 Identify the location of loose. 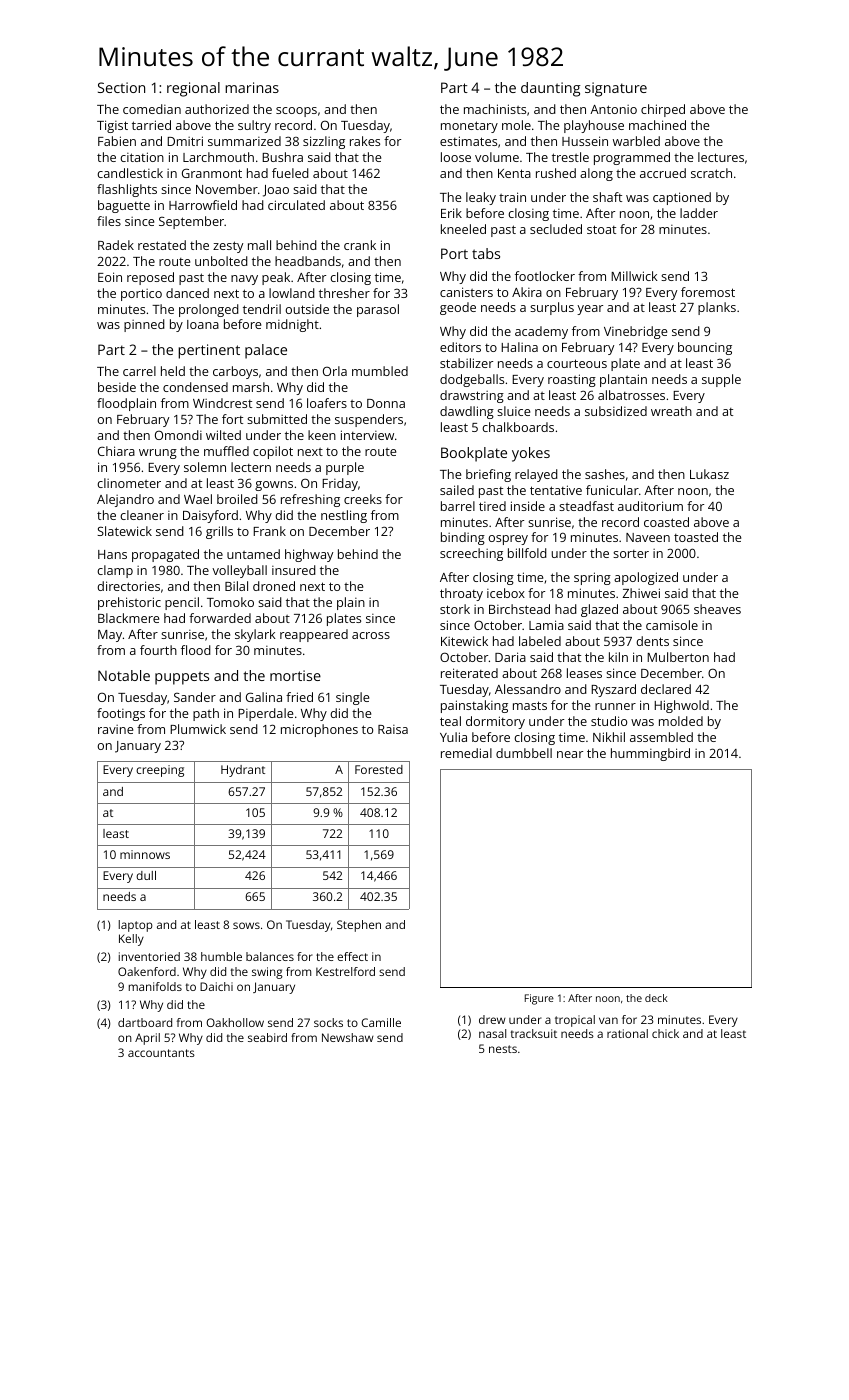
(456, 157).
